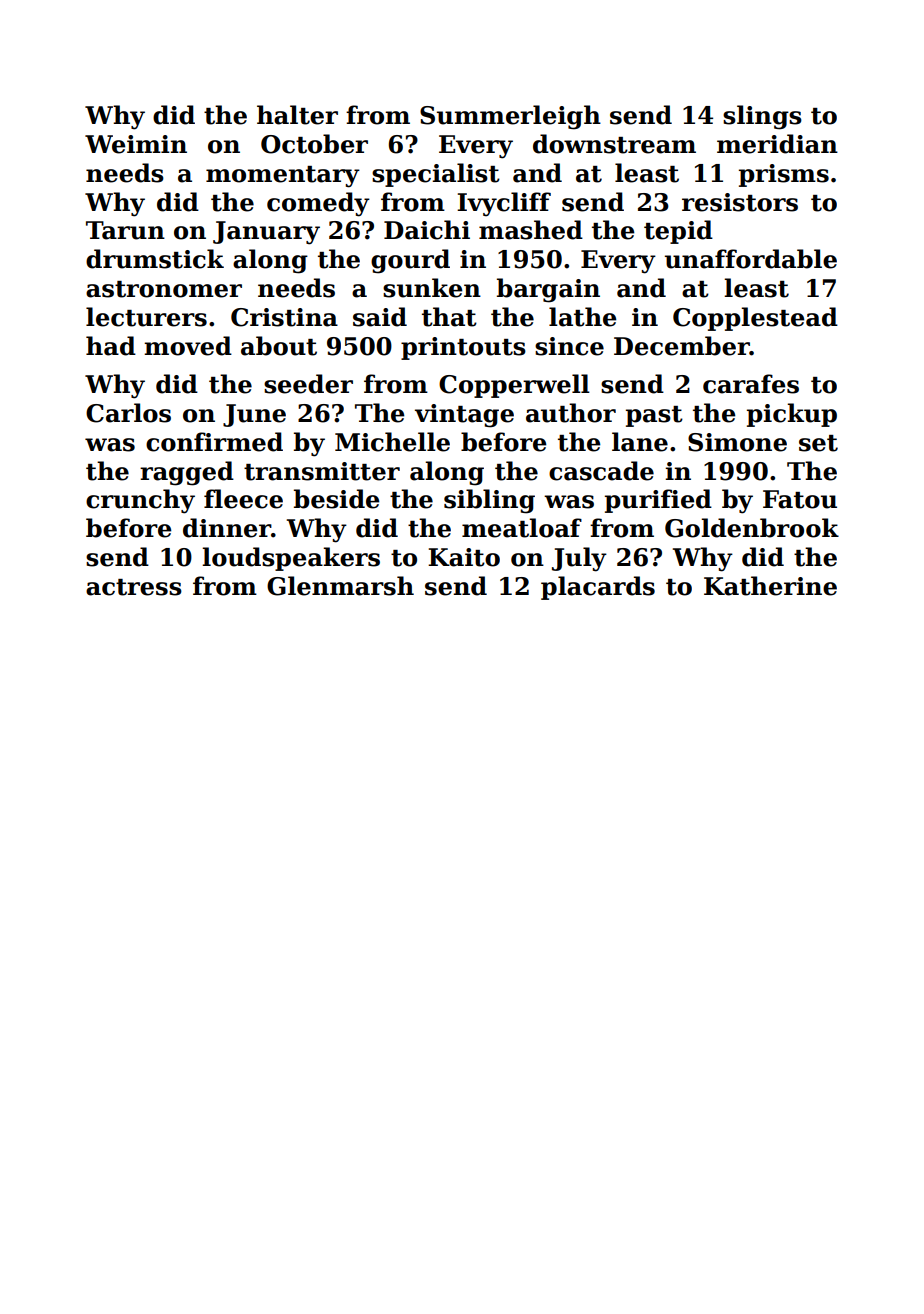  What do you see at coordinates (601, 471) in the page?
I see `cascade` at bounding box center [601, 471].
